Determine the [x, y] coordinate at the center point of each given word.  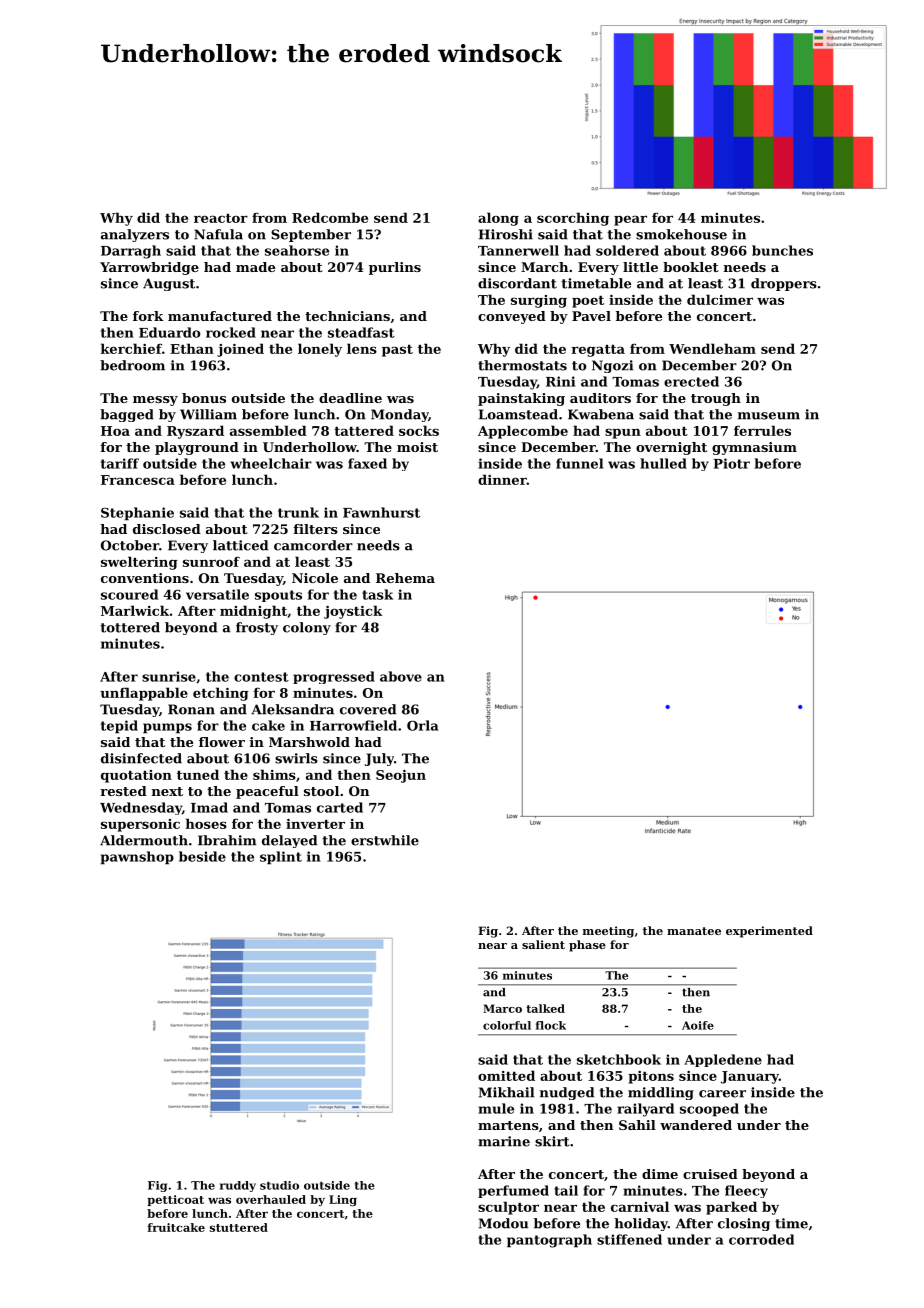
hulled [663, 463]
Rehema [405, 578]
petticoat [175, 1200]
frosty [257, 628]
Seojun [401, 776]
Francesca [138, 480]
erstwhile [385, 840]
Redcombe [330, 217]
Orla [423, 725]
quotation [136, 776]
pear [630, 220]
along [498, 219]
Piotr [732, 463]
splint [281, 858]
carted [340, 807]
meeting [608, 932]
